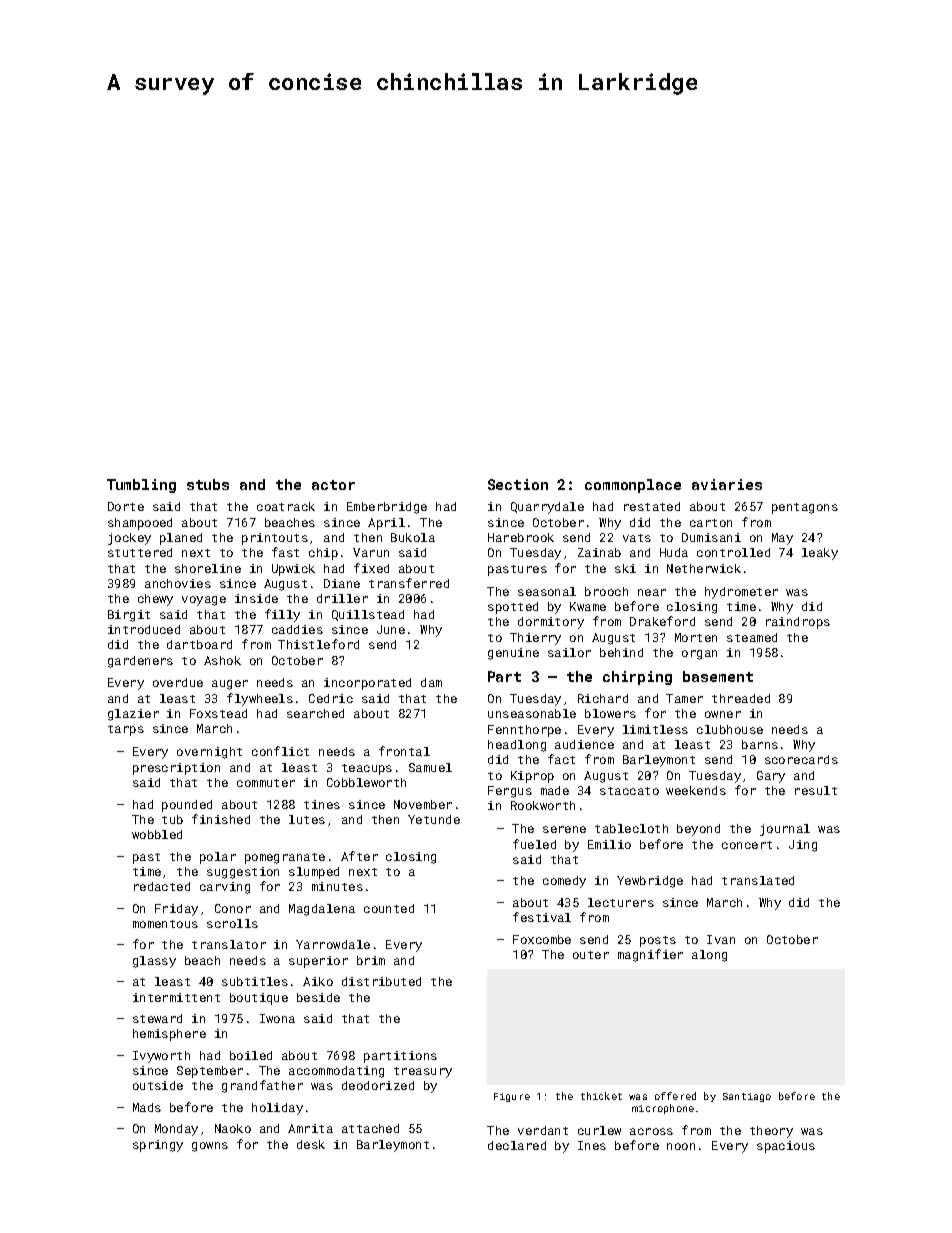 Image resolution: width=952 pixels, height=1233 pixels. Describe the element at coordinates (204, 601) in the screenshot. I see `voyage` at that location.
